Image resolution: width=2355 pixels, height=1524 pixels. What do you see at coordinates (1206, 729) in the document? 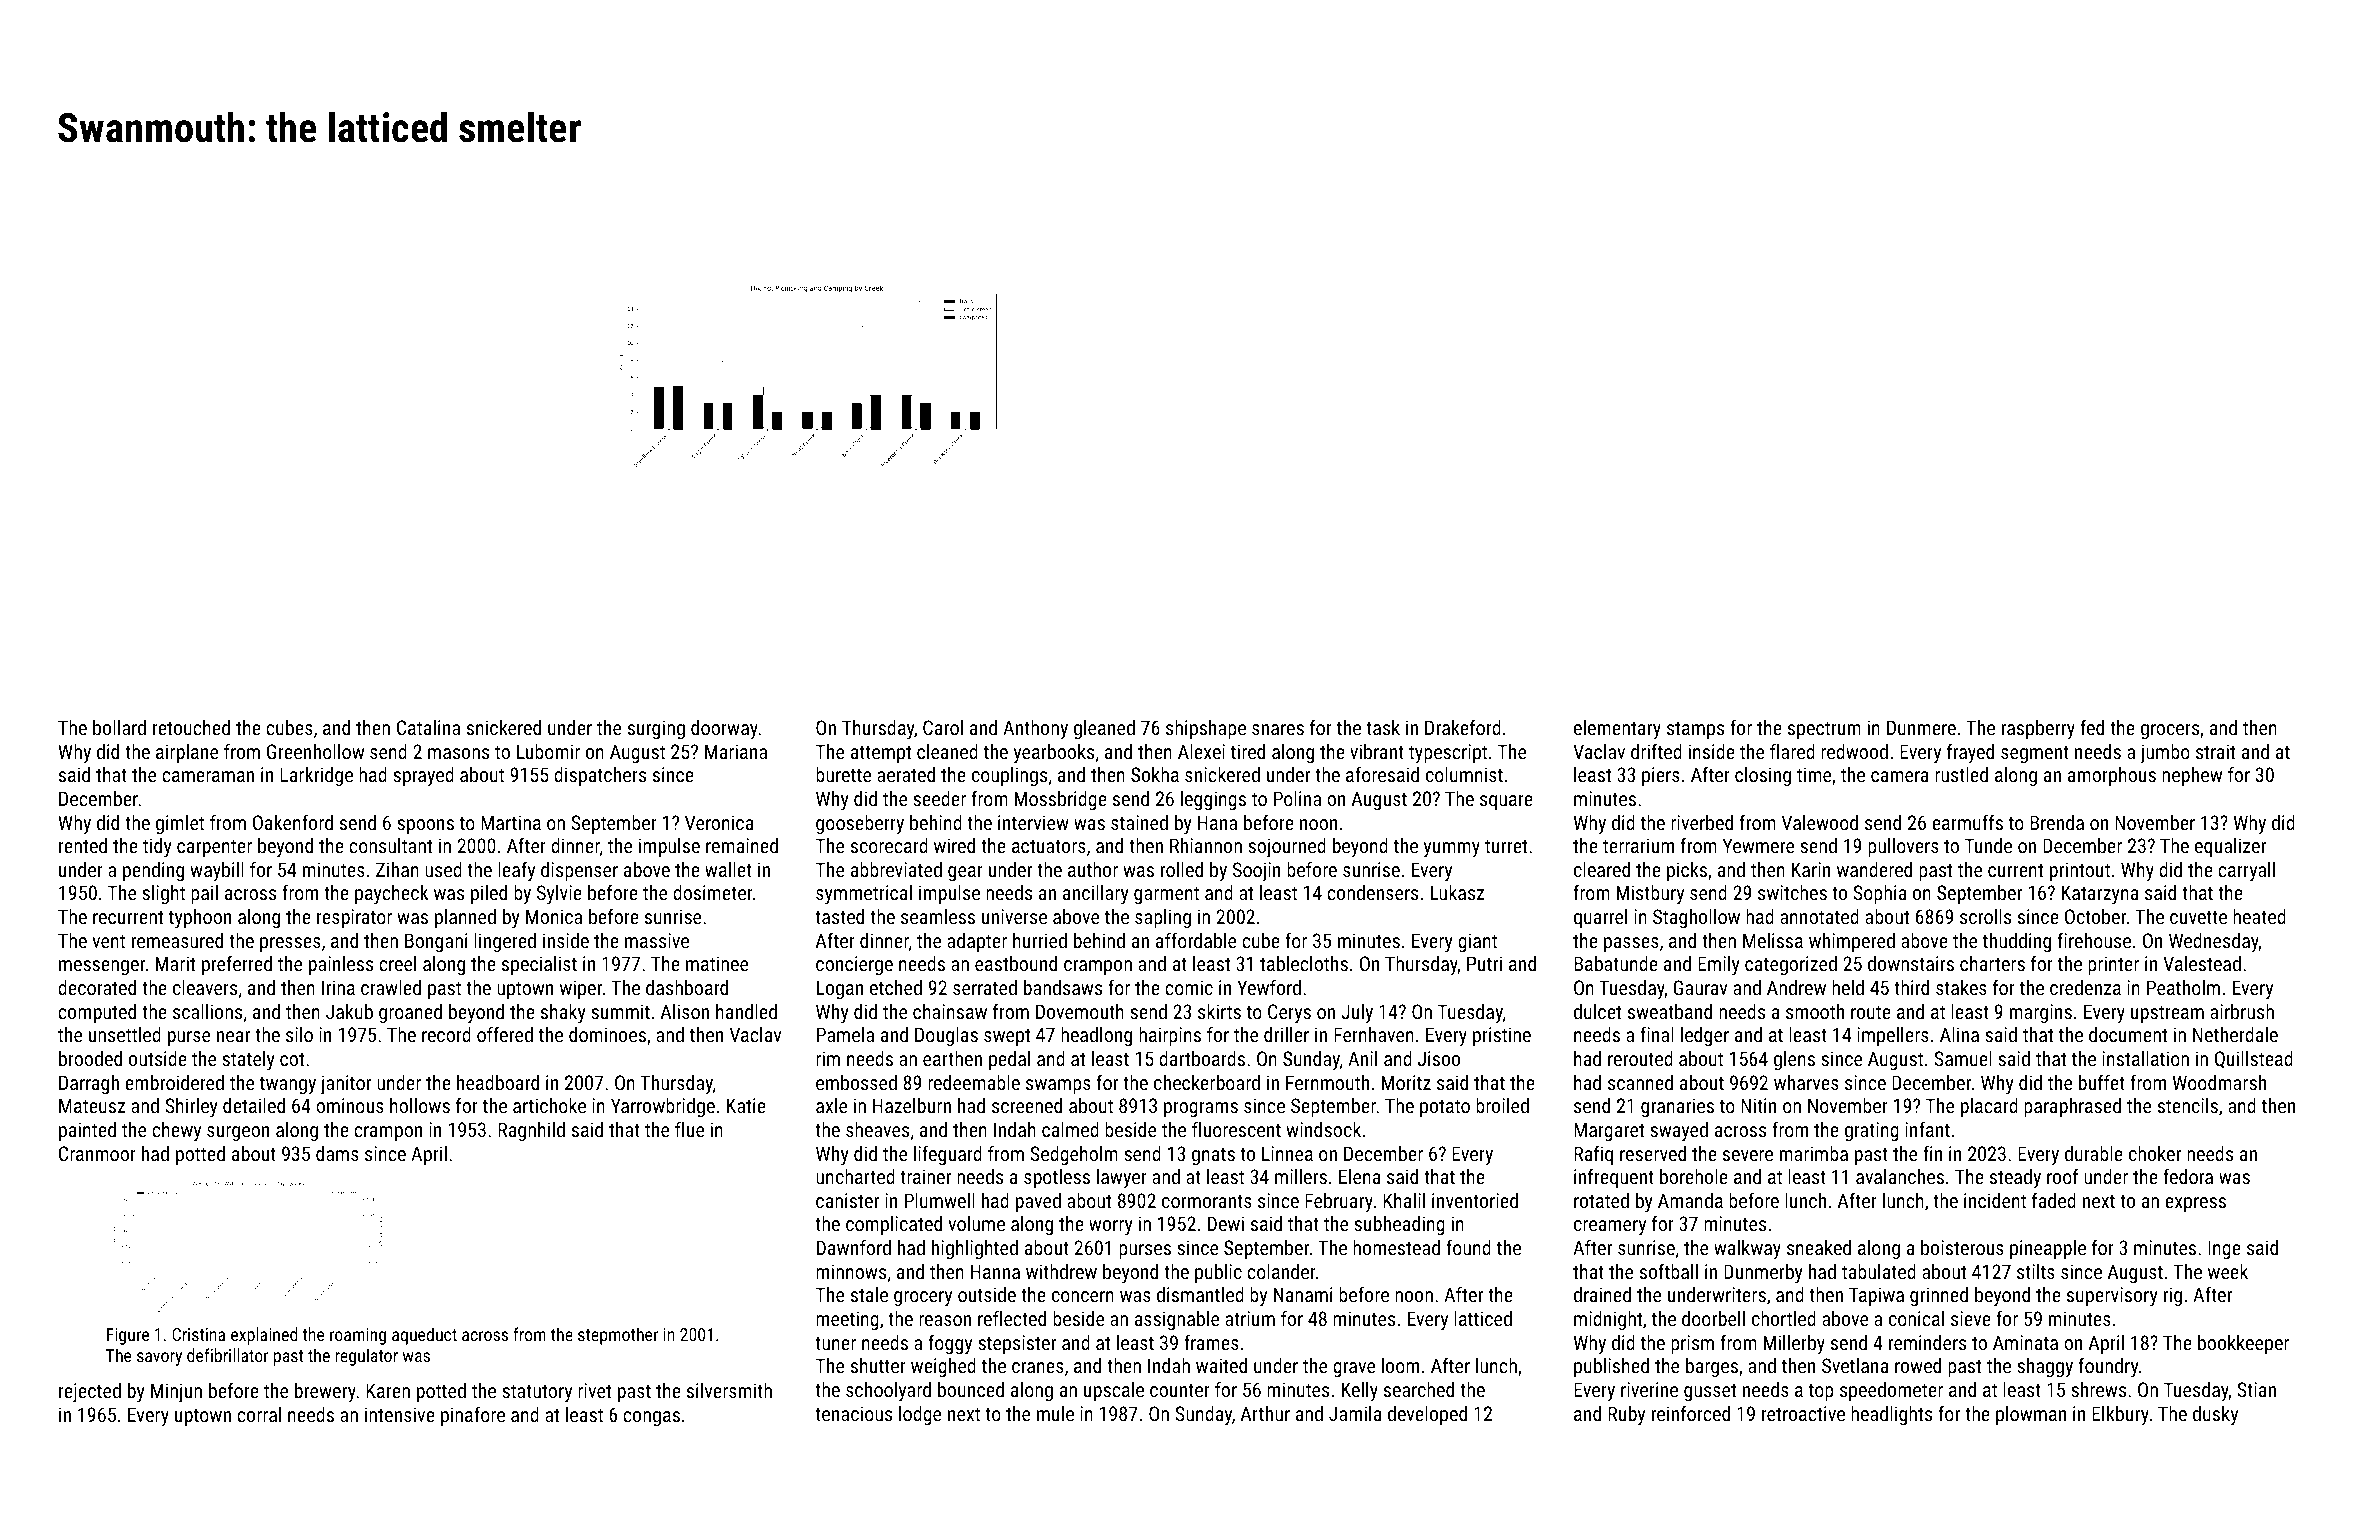
I see `shipshape` at bounding box center [1206, 729].
